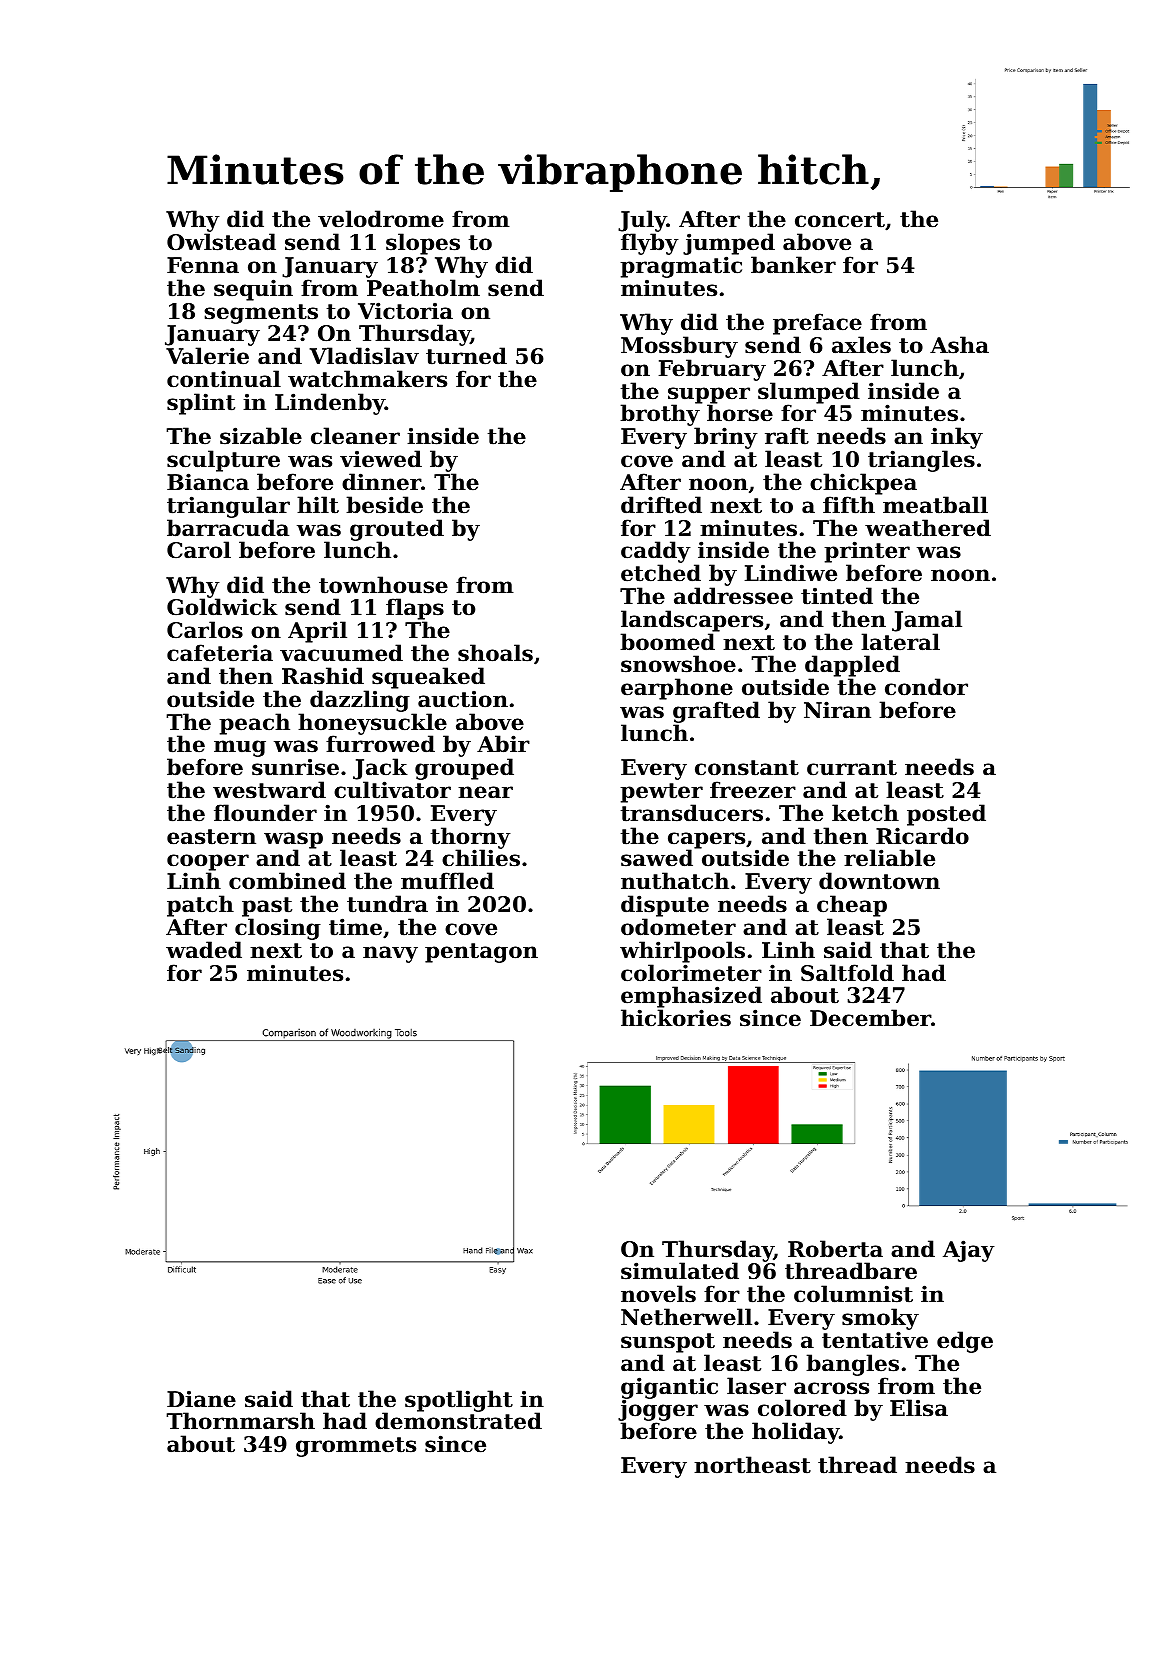 This screenshot has width=1165, height=1654. Describe the element at coordinates (381, 219) in the screenshot. I see `velodrome` at that location.
